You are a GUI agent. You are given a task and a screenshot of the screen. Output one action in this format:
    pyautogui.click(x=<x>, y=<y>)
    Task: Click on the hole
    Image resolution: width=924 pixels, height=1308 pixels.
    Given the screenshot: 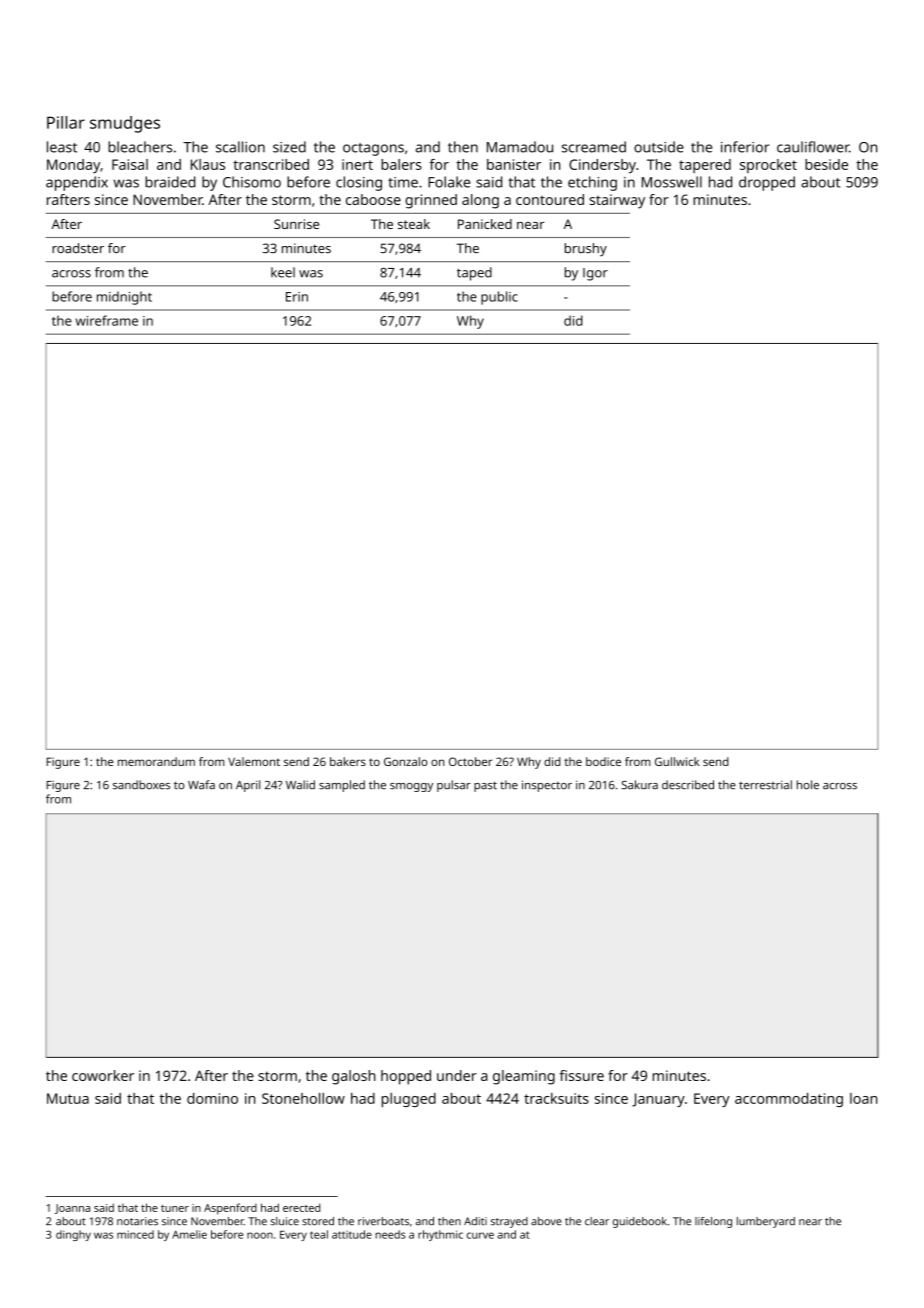 What is the action you would take?
    pyautogui.click(x=808, y=785)
